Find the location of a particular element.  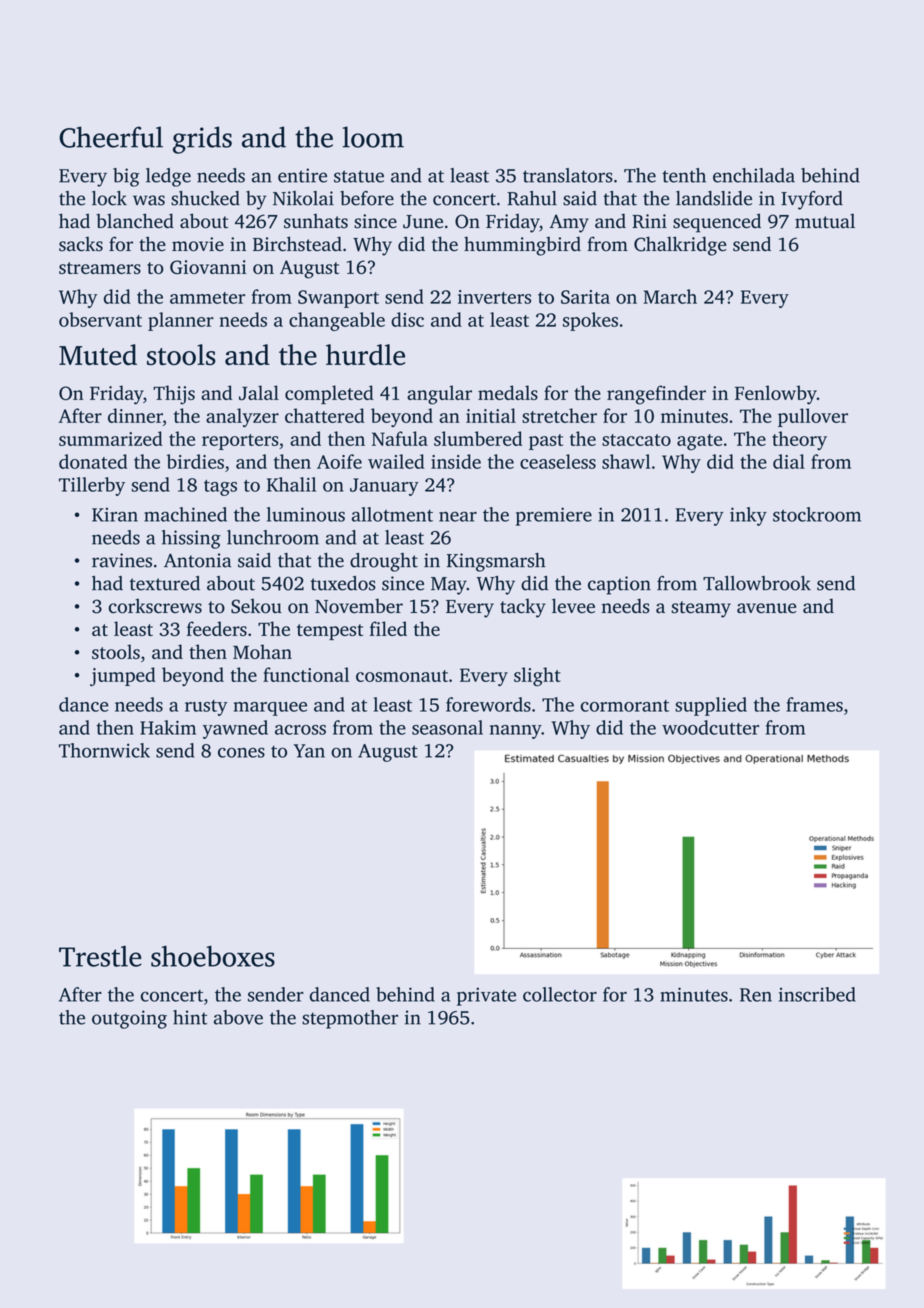

Cheerful is located at coordinates (111, 137).
